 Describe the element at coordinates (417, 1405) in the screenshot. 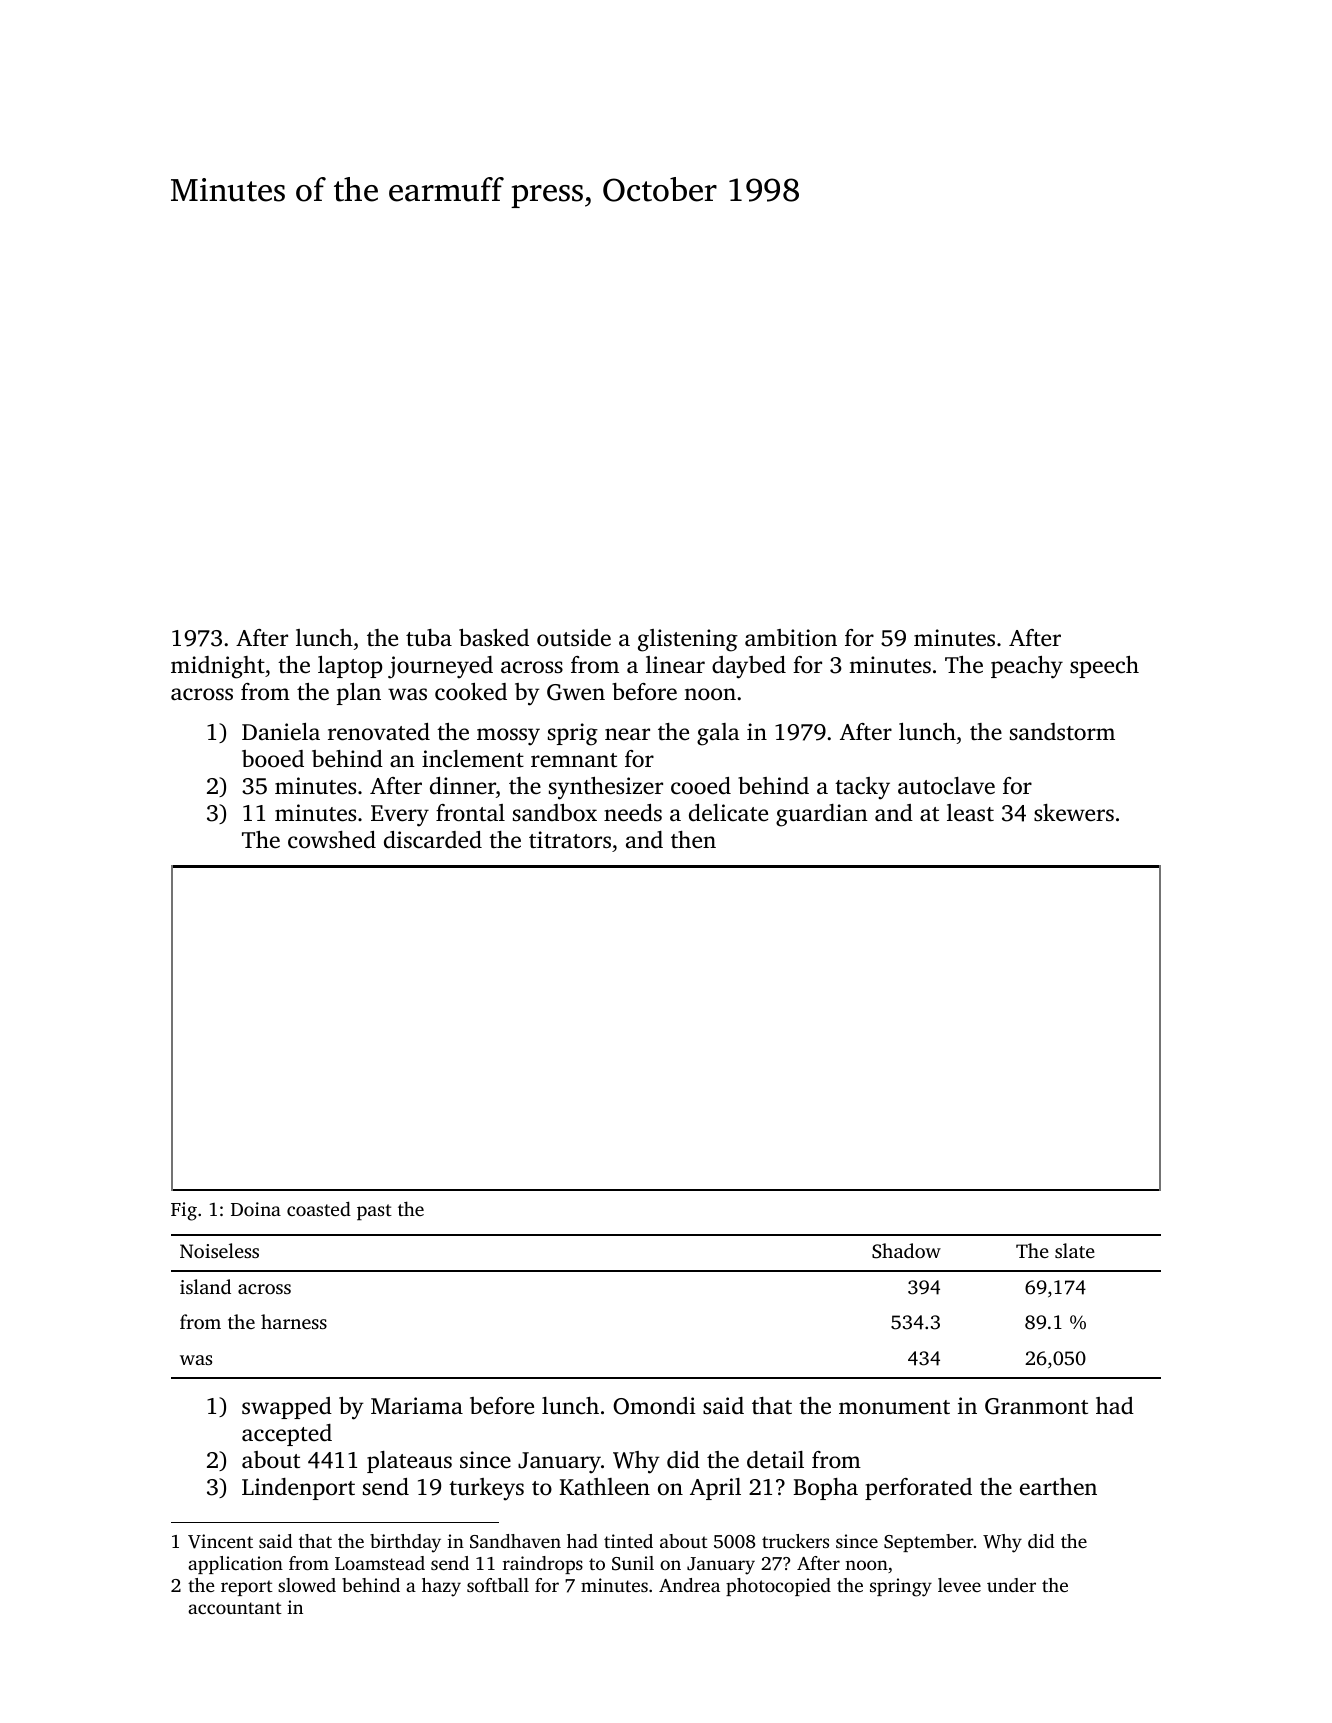

I see `Mariama` at that location.
